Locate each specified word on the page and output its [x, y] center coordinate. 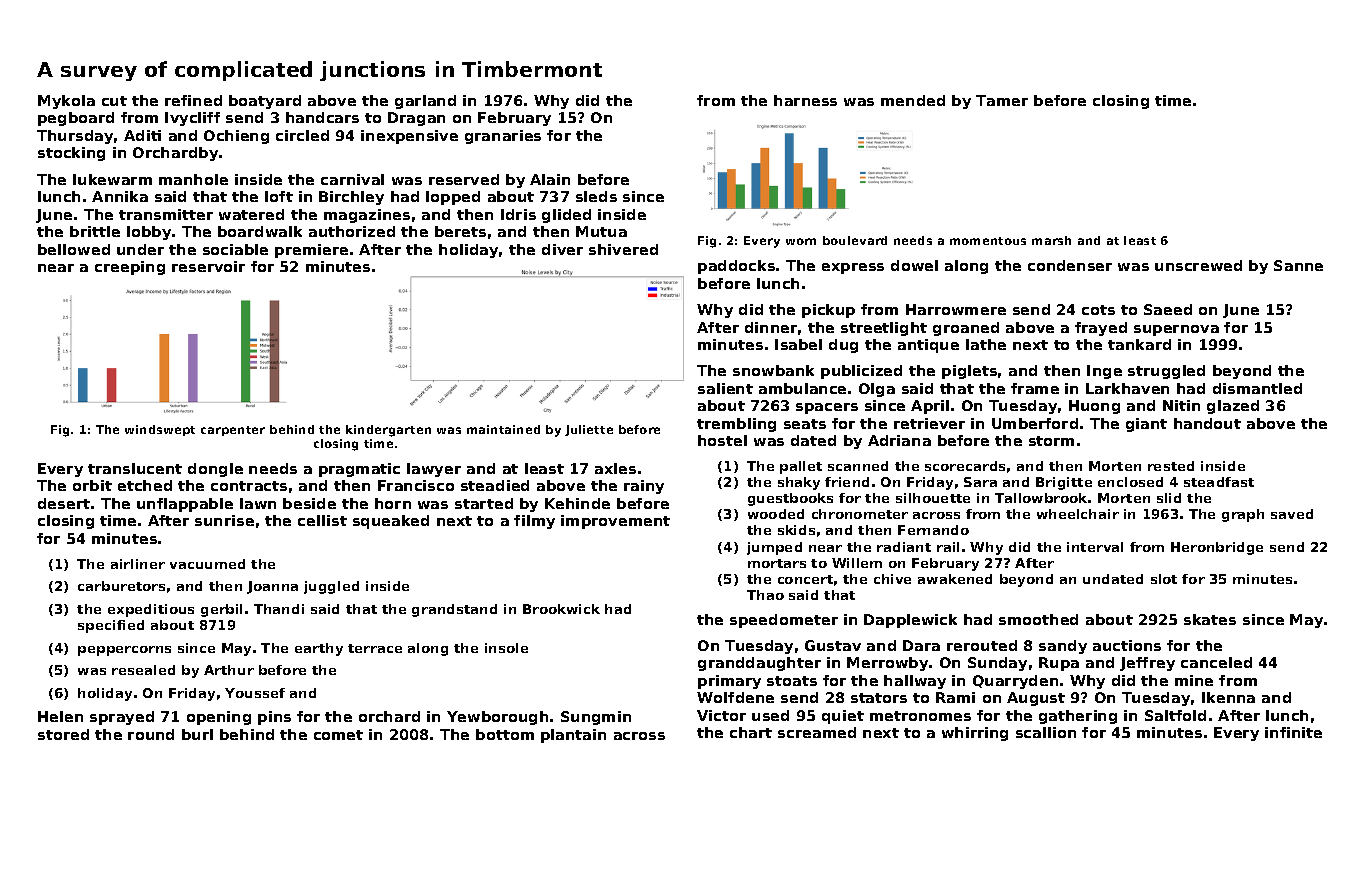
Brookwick [561, 609]
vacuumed [207, 564]
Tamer [1002, 100]
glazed [1233, 407]
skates [1210, 619]
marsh [1051, 240]
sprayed [122, 718]
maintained [503, 429]
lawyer [434, 470]
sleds [596, 196]
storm [1051, 441]
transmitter [166, 214]
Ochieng [236, 137]
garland [425, 102]
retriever [929, 423]
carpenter [233, 431]
